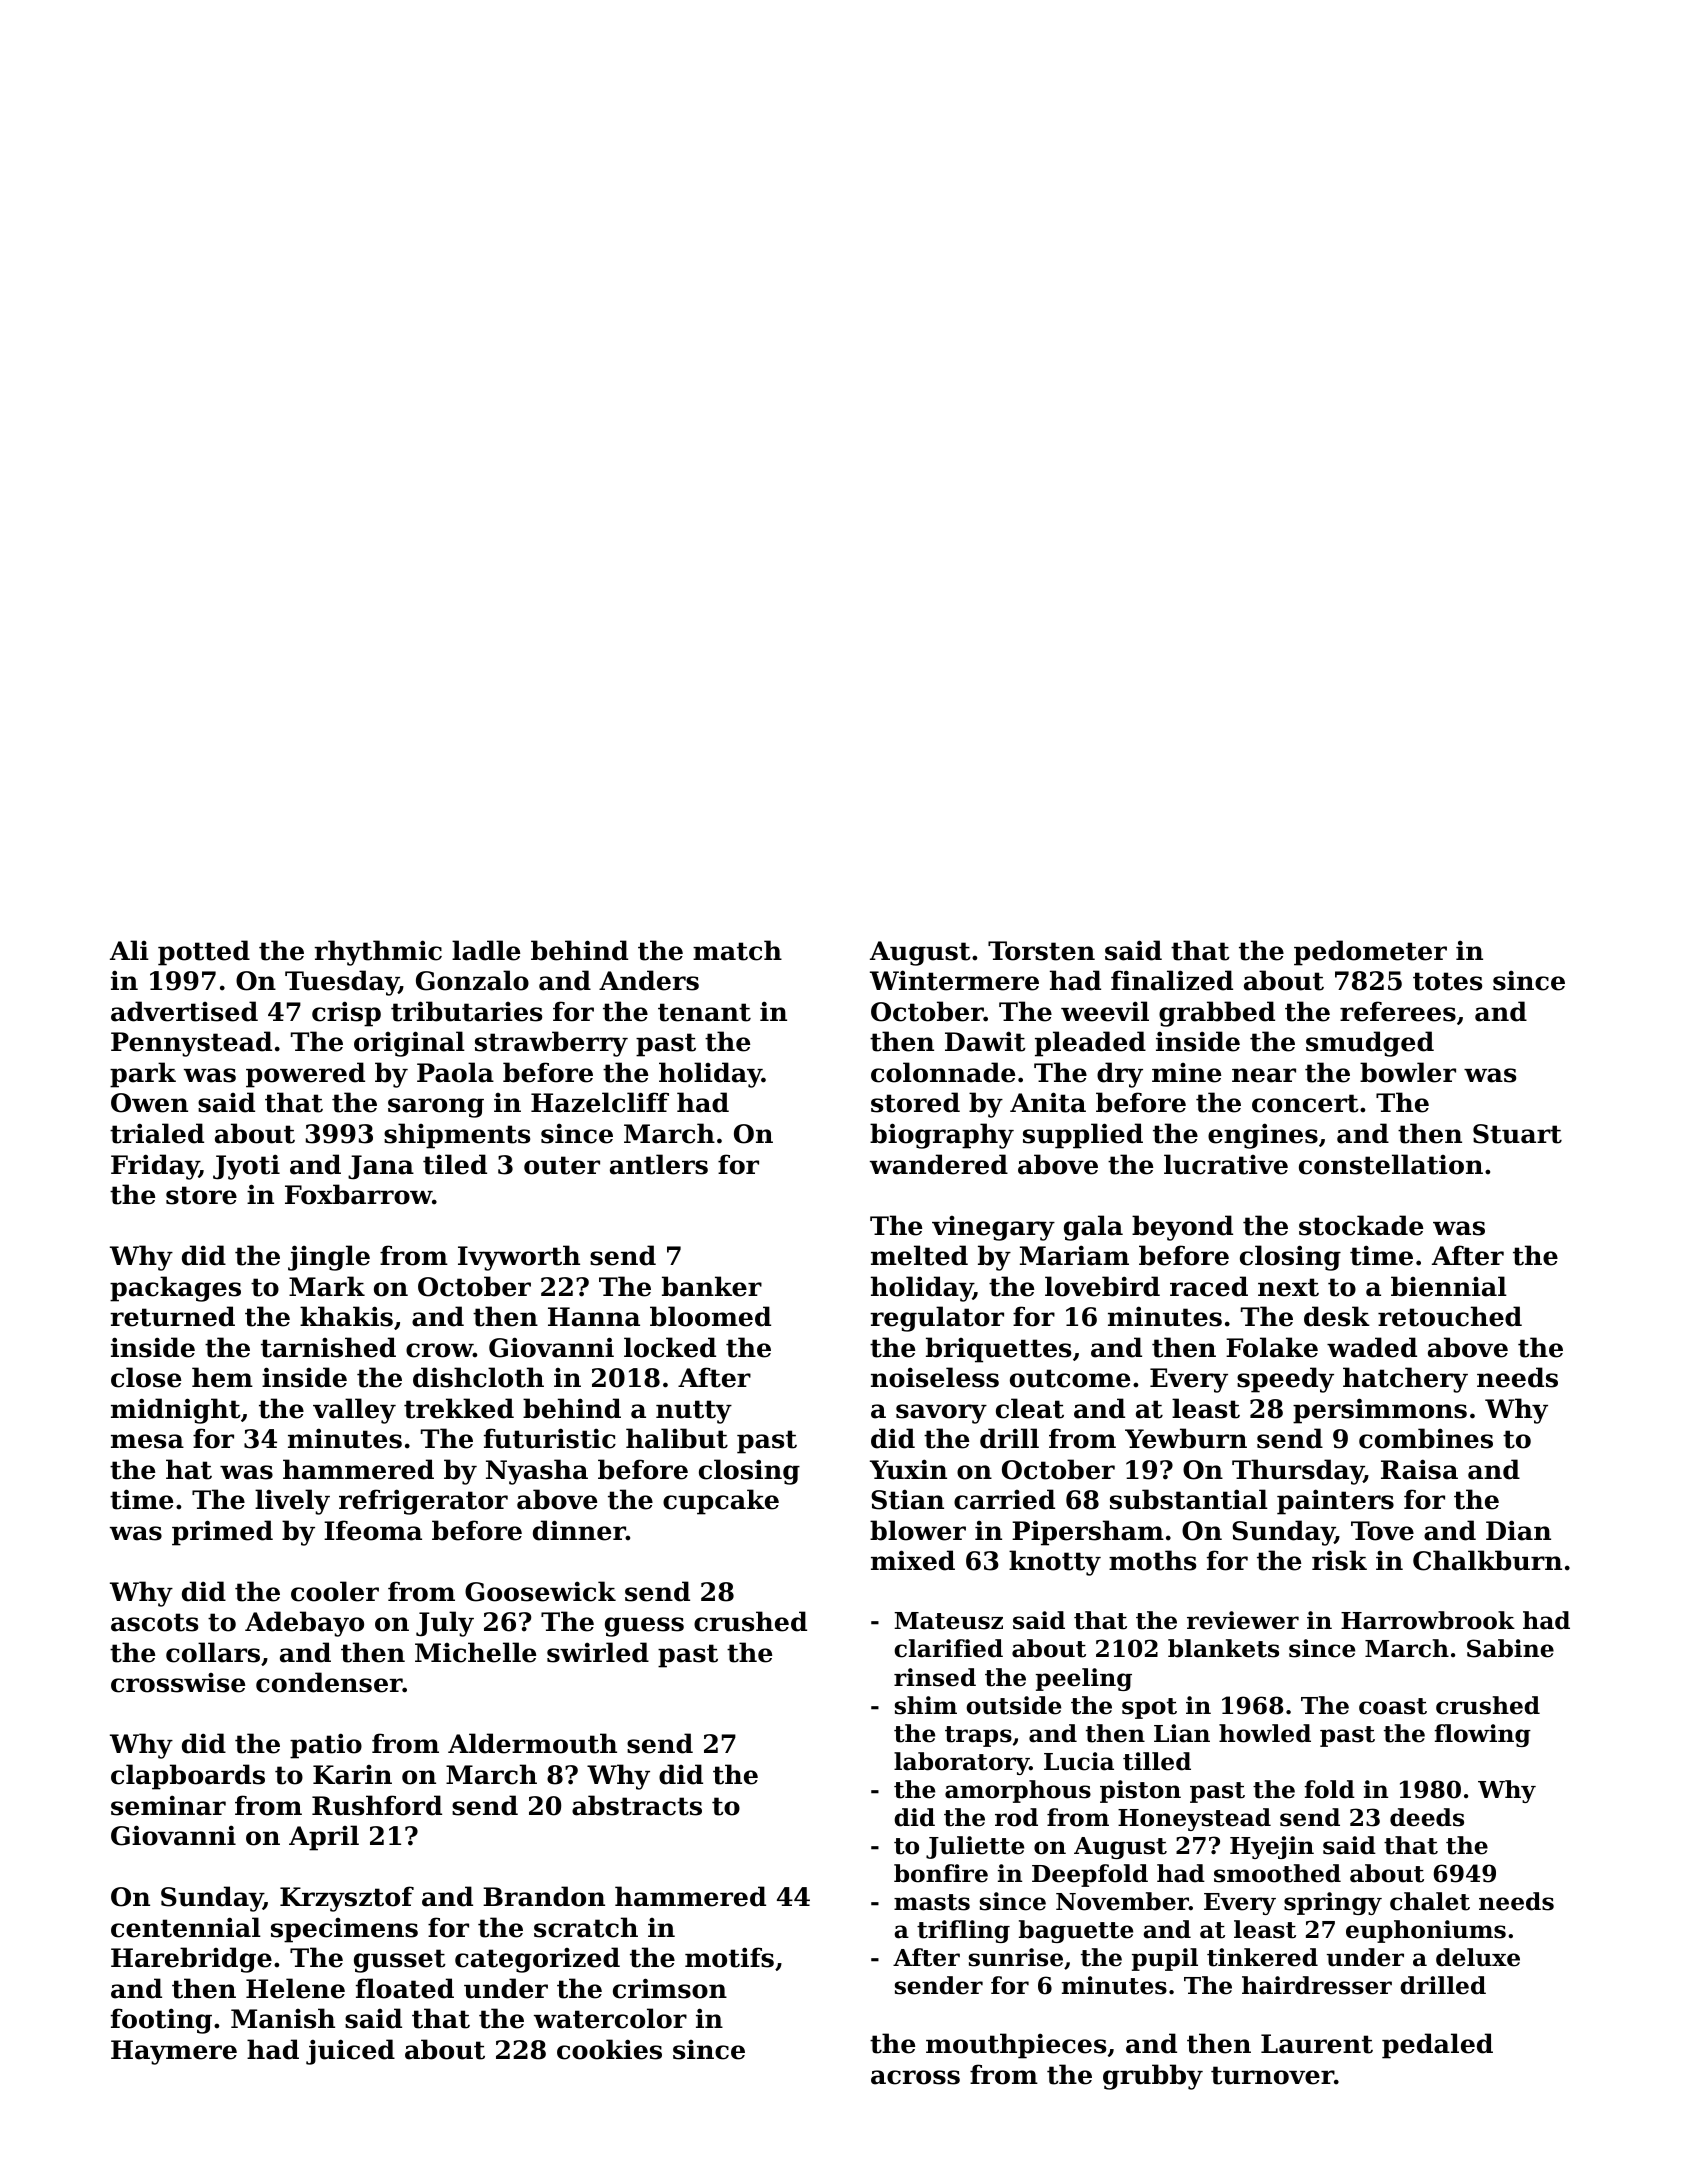 This document has height=2178, width=1683. What do you see at coordinates (478, 1377) in the document?
I see `dishcloth` at bounding box center [478, 1377].
